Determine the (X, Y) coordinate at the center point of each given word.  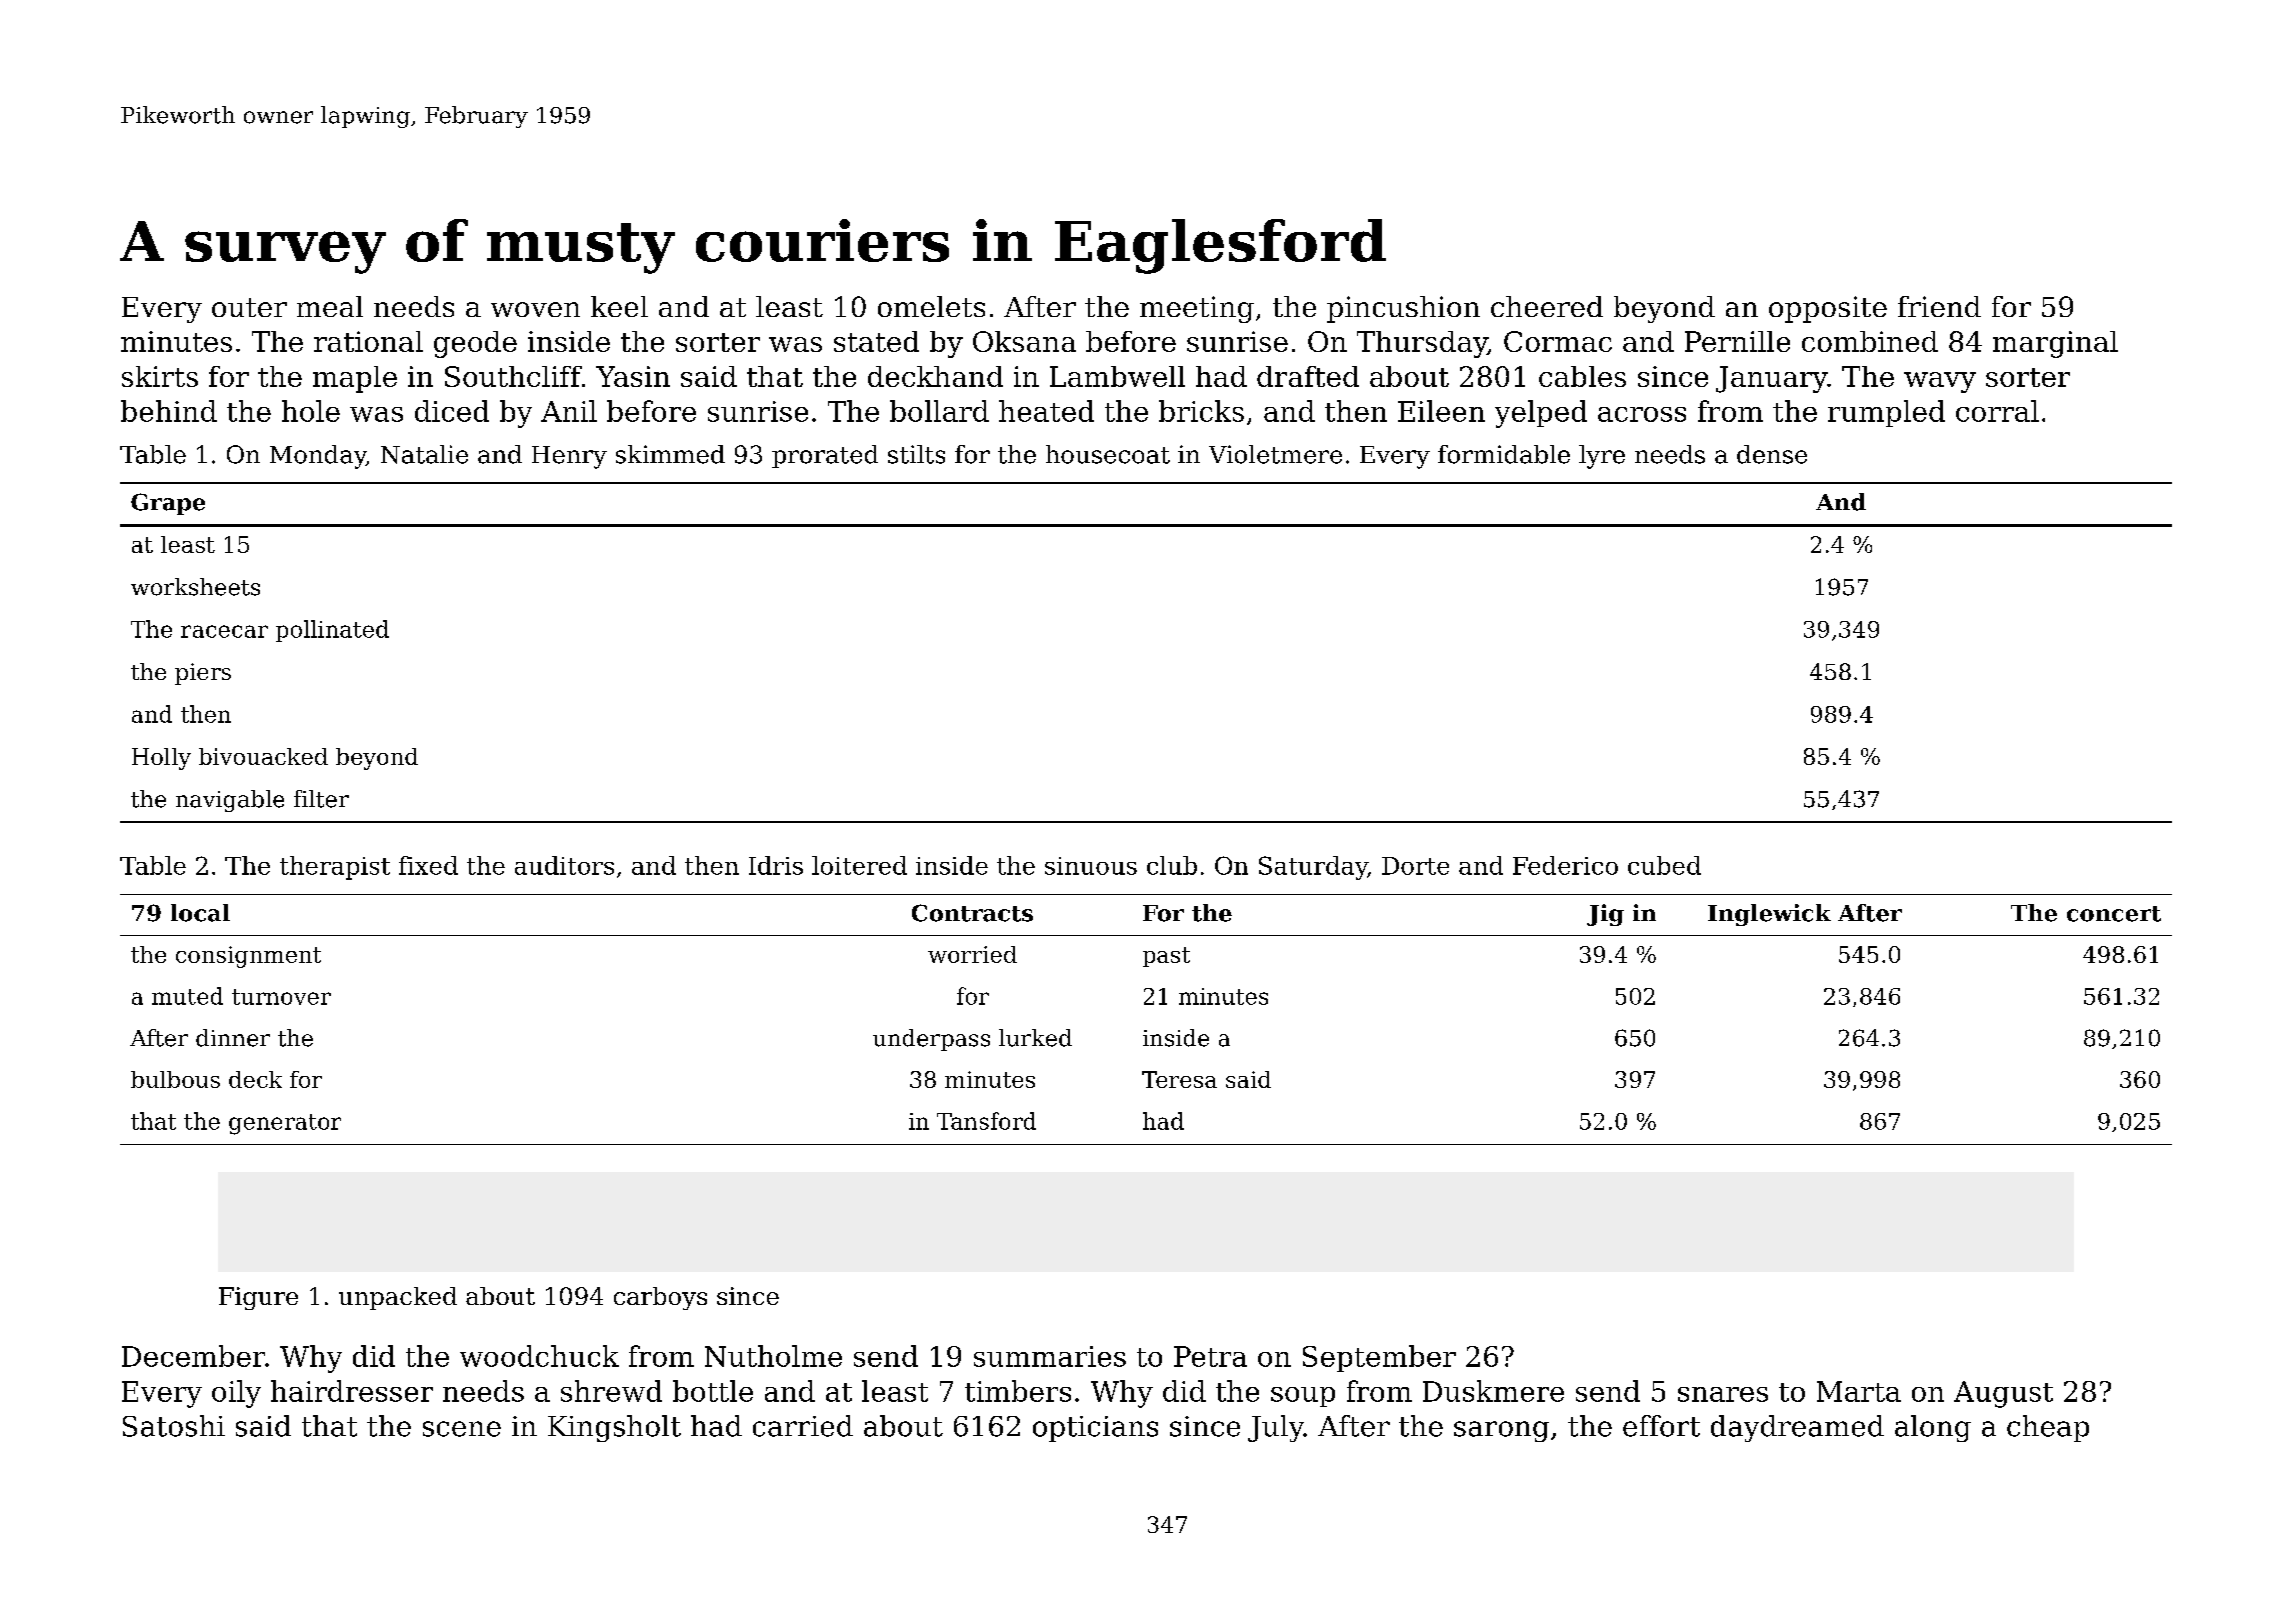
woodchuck (539, 1356)
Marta (1859, 1391)
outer (249, 307)
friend (1939, 306)
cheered (1547, 306)
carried (803, 1426)
